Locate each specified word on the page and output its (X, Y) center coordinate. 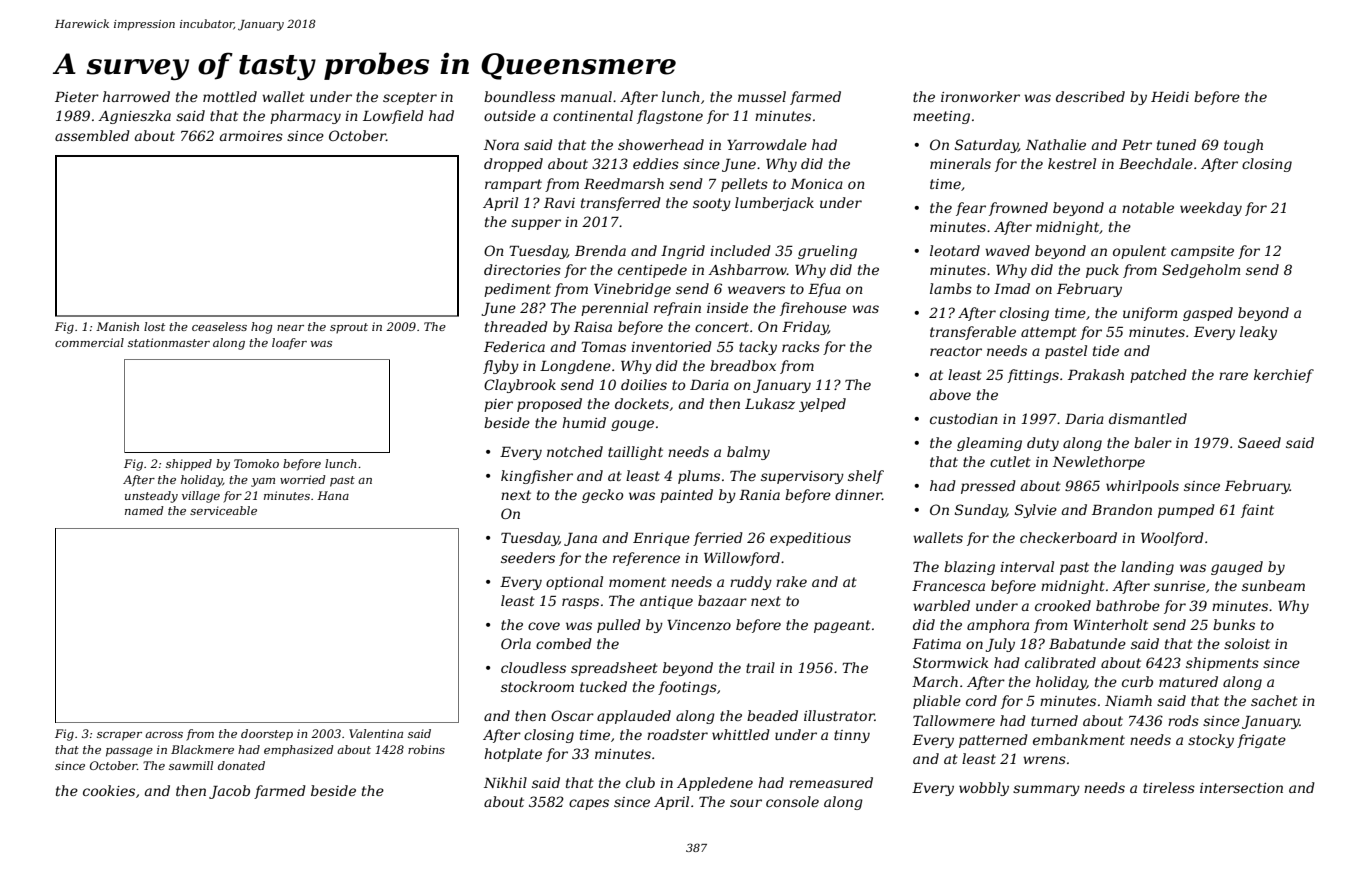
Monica (817, 184)
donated (241, 765)
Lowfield (393, 117)
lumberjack (774, 204)
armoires (251, 136)
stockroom (537, 686)
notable (1148, 207)
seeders (528, 557)
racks (801, 346)
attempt (1049, 333)
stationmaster (169, 342)
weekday (1211, 209)
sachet (1274, 700)
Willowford (742, 559)
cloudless (533, 667)
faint (1257, 511)
